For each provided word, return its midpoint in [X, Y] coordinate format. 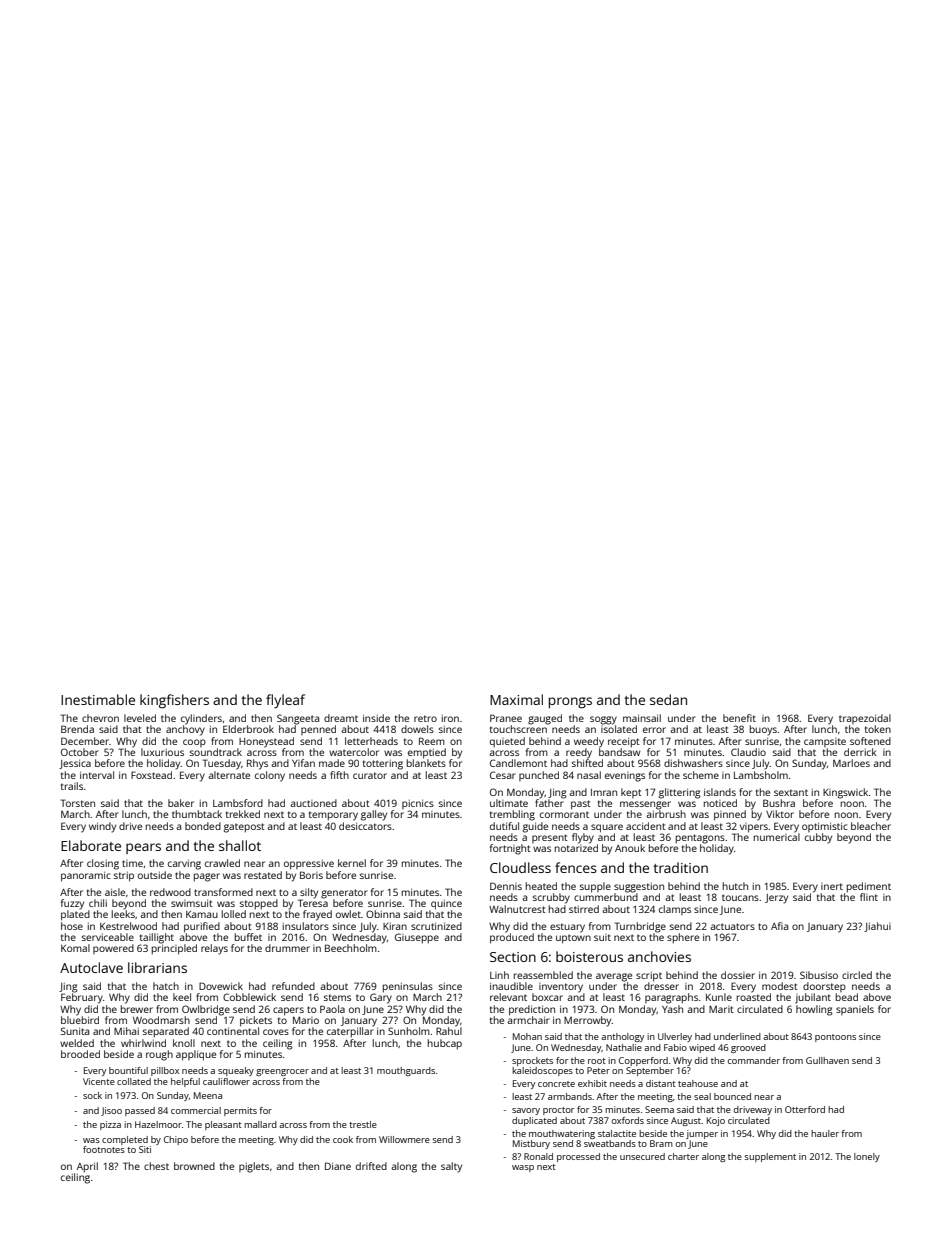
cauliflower [226, 1081]
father [549, 803]
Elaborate [91, 845]
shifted [587, 763]
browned [194, 1166]
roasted [754, 997]
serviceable [108, 937]
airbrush [666, 814]
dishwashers [693, 763]
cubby [818, 838]
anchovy [185, 730]
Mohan [527, 1036]
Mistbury [531, 1144]
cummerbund [606, 897]
